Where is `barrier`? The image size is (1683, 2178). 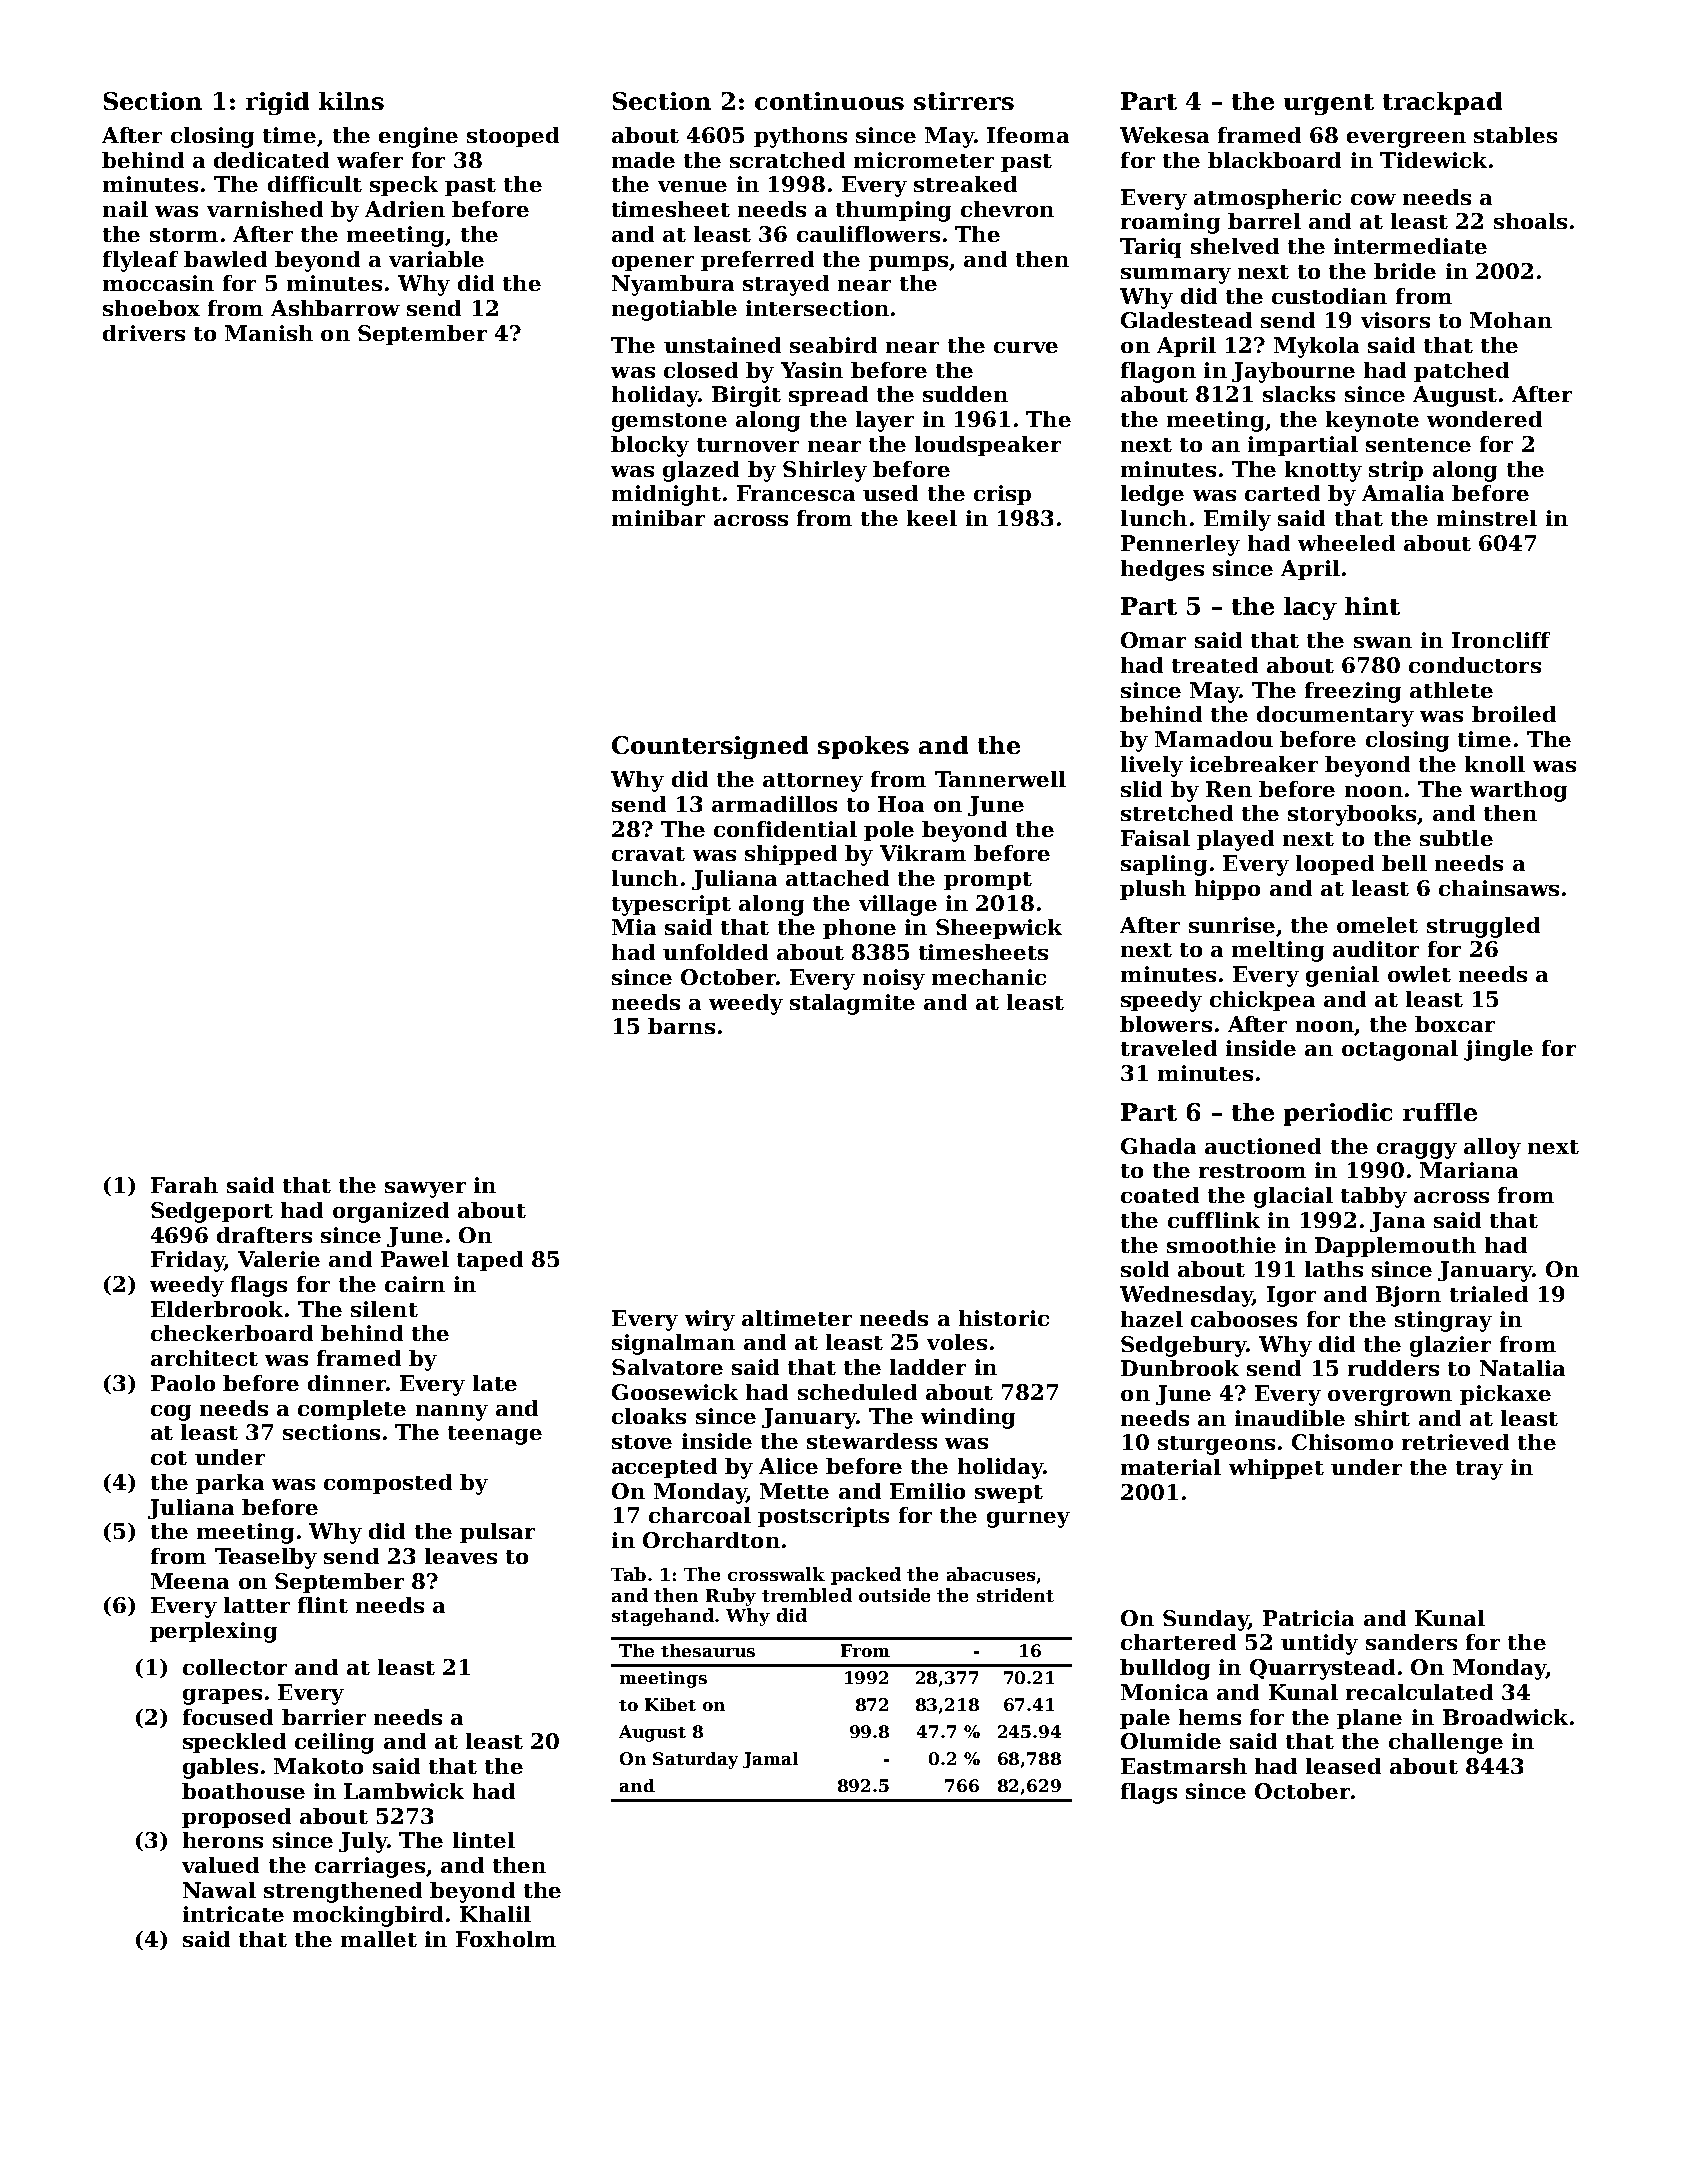 barrier is located at coordinates (324, 1717).
